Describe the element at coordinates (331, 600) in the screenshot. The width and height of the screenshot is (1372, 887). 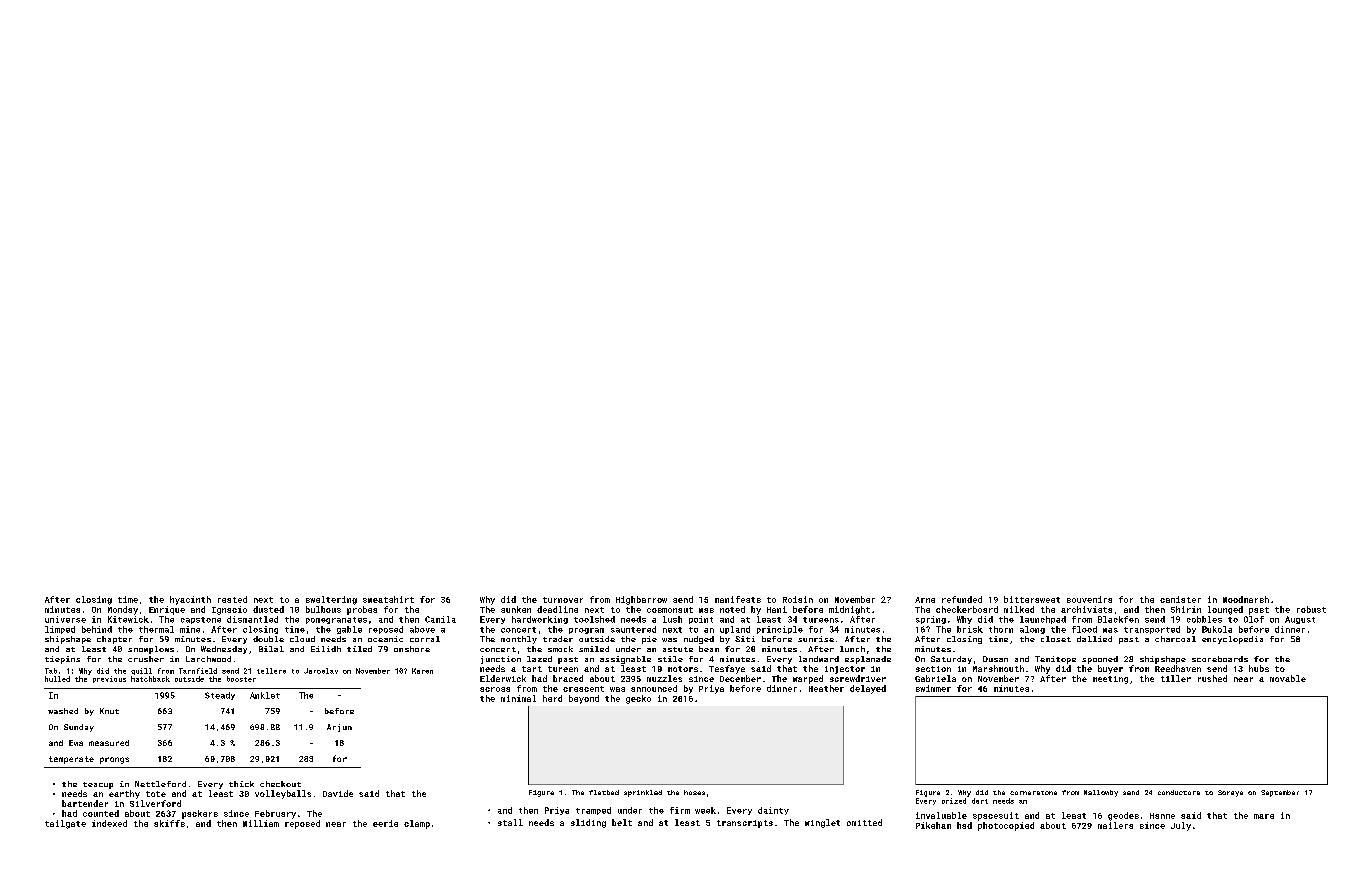
I see `sweltering` at that location.
